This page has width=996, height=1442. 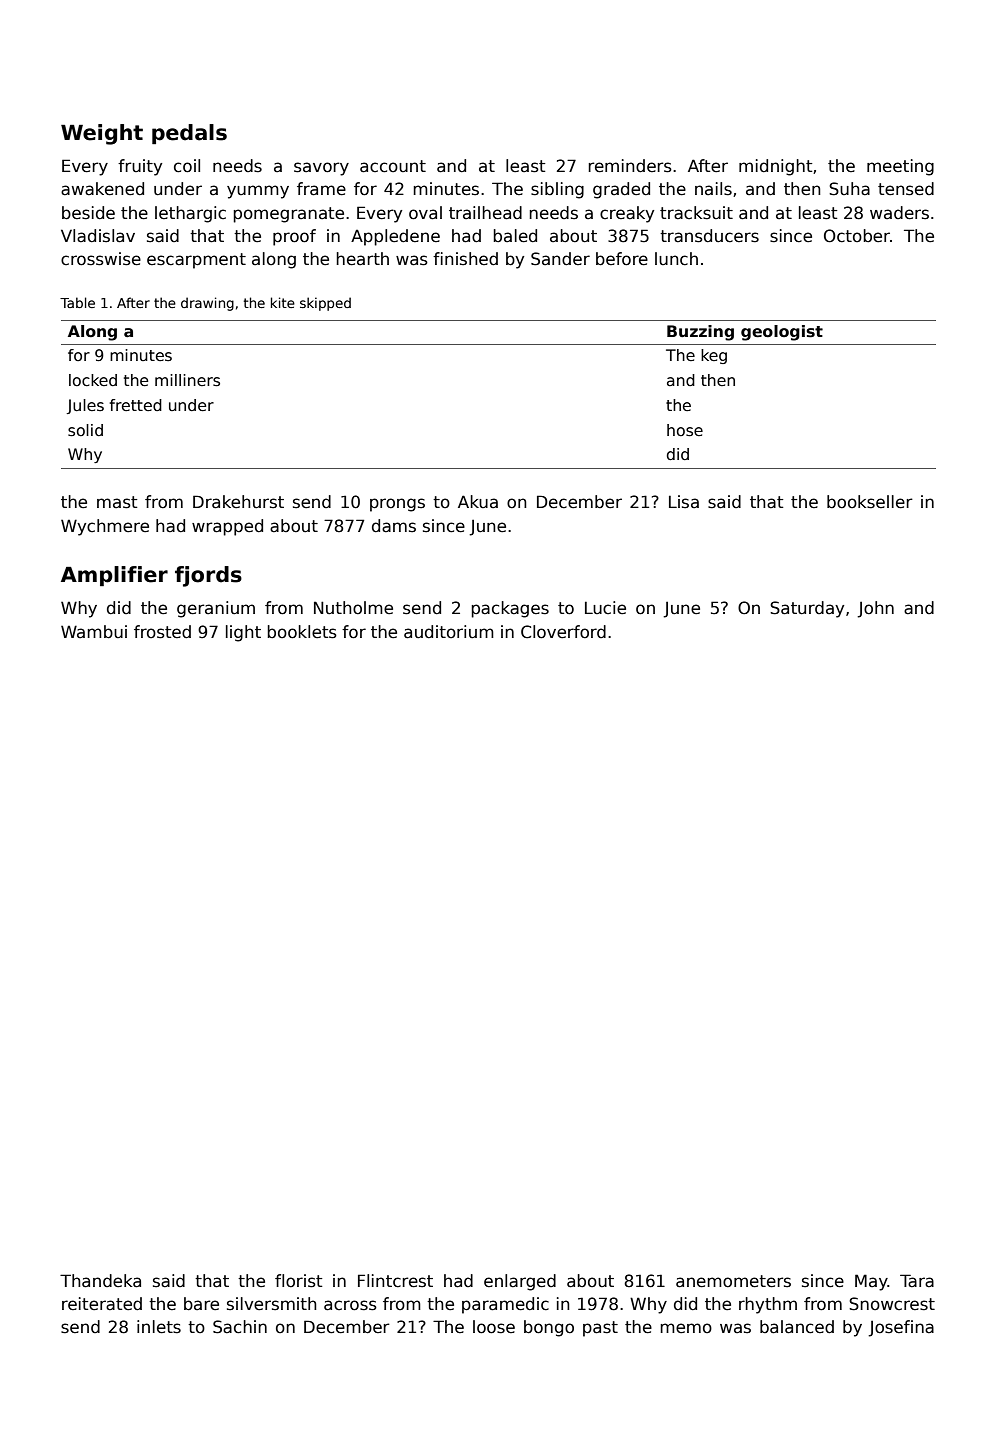 I want to click on prongs, so click(x=397, y=505).
